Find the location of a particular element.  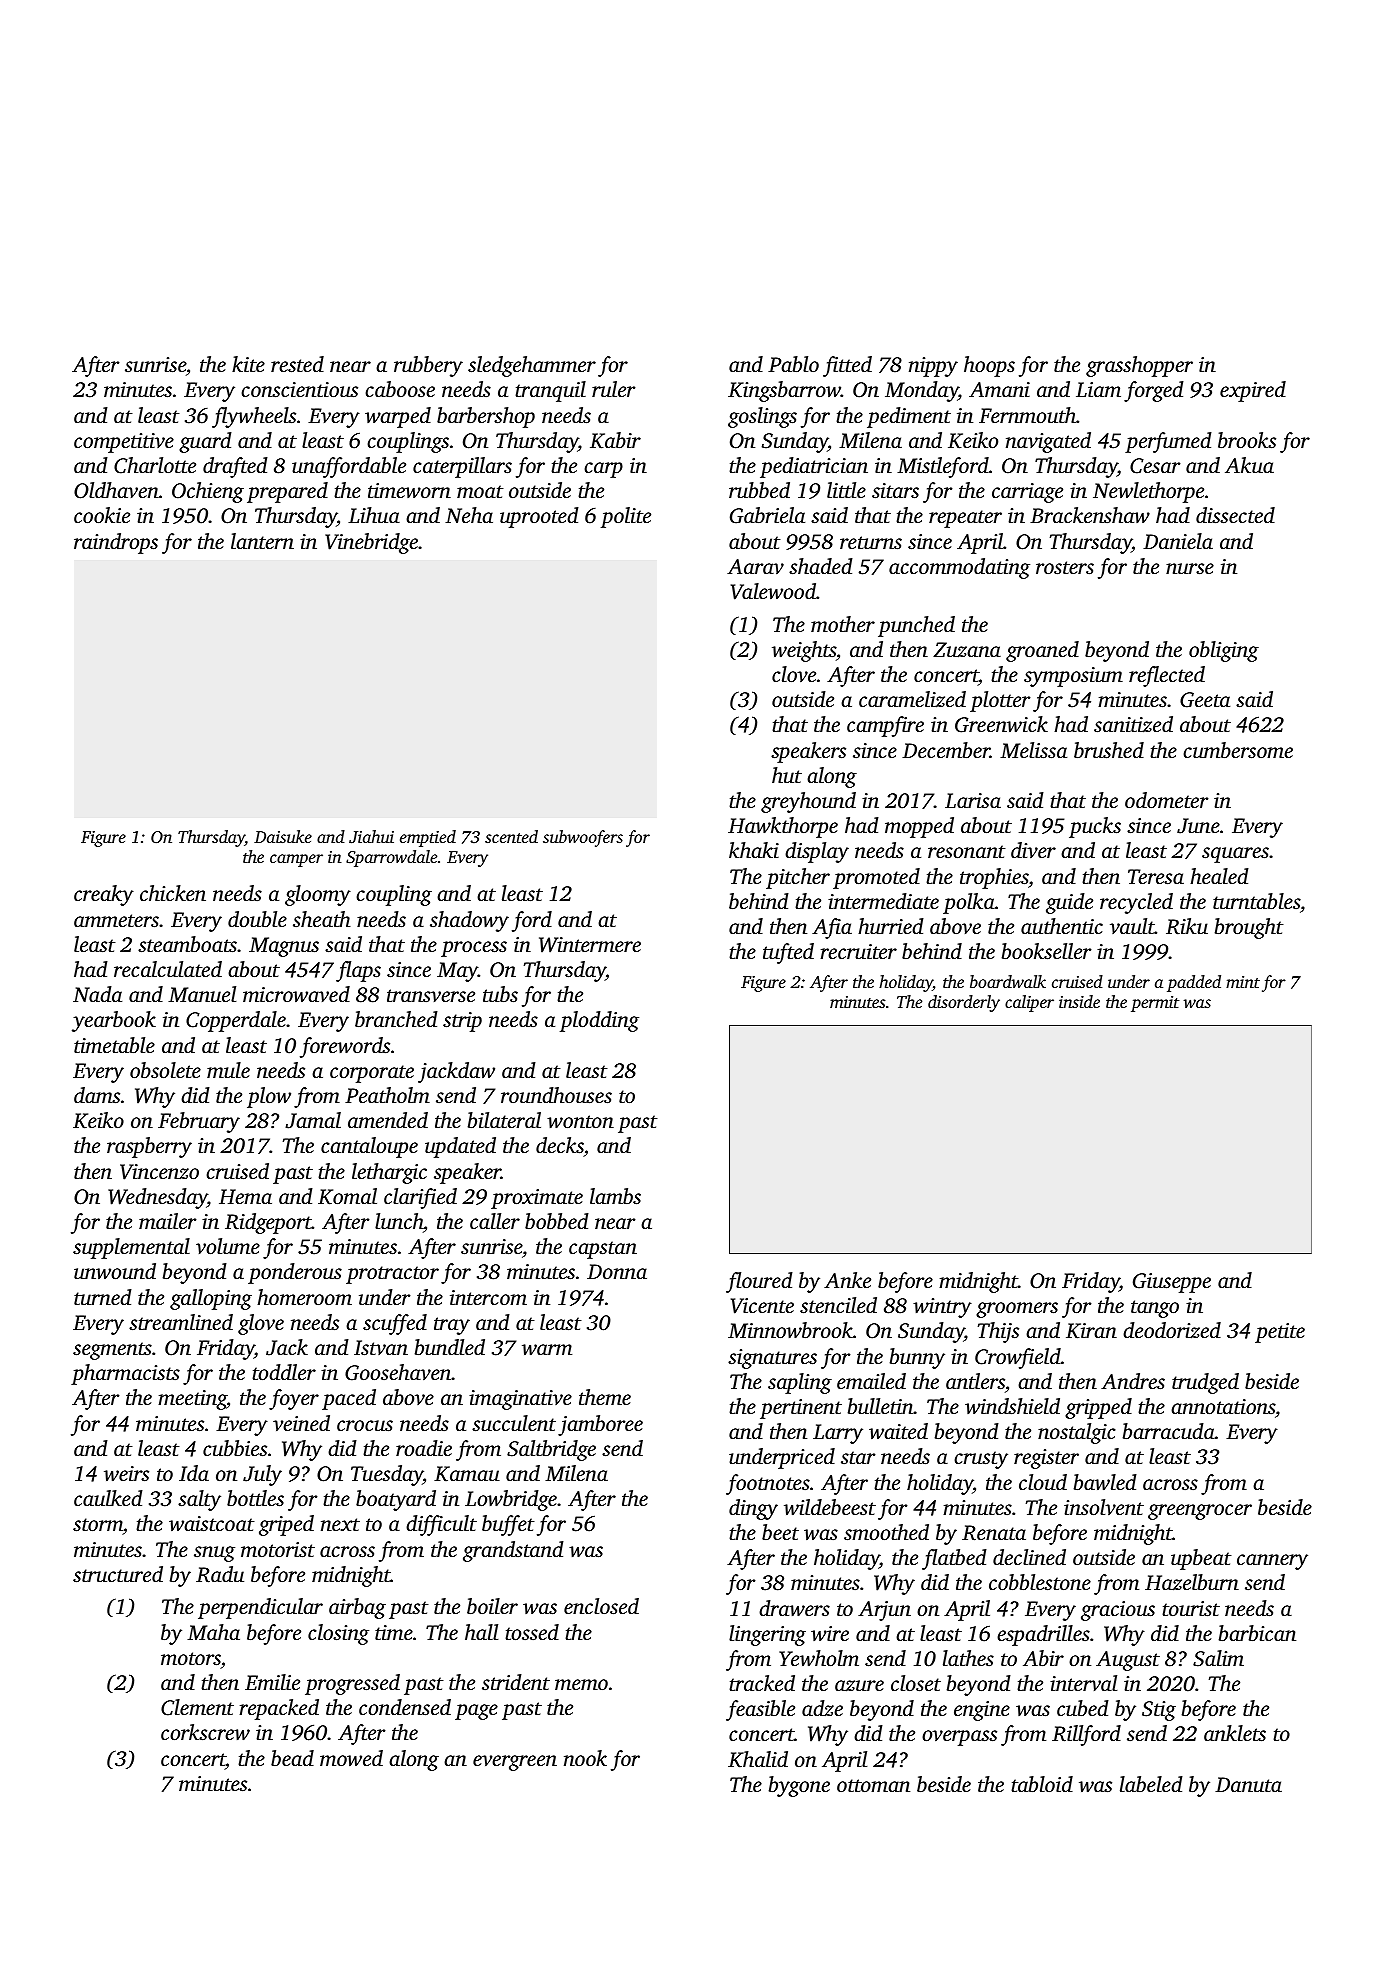

rosters is located at coordinates (1065, 567).
